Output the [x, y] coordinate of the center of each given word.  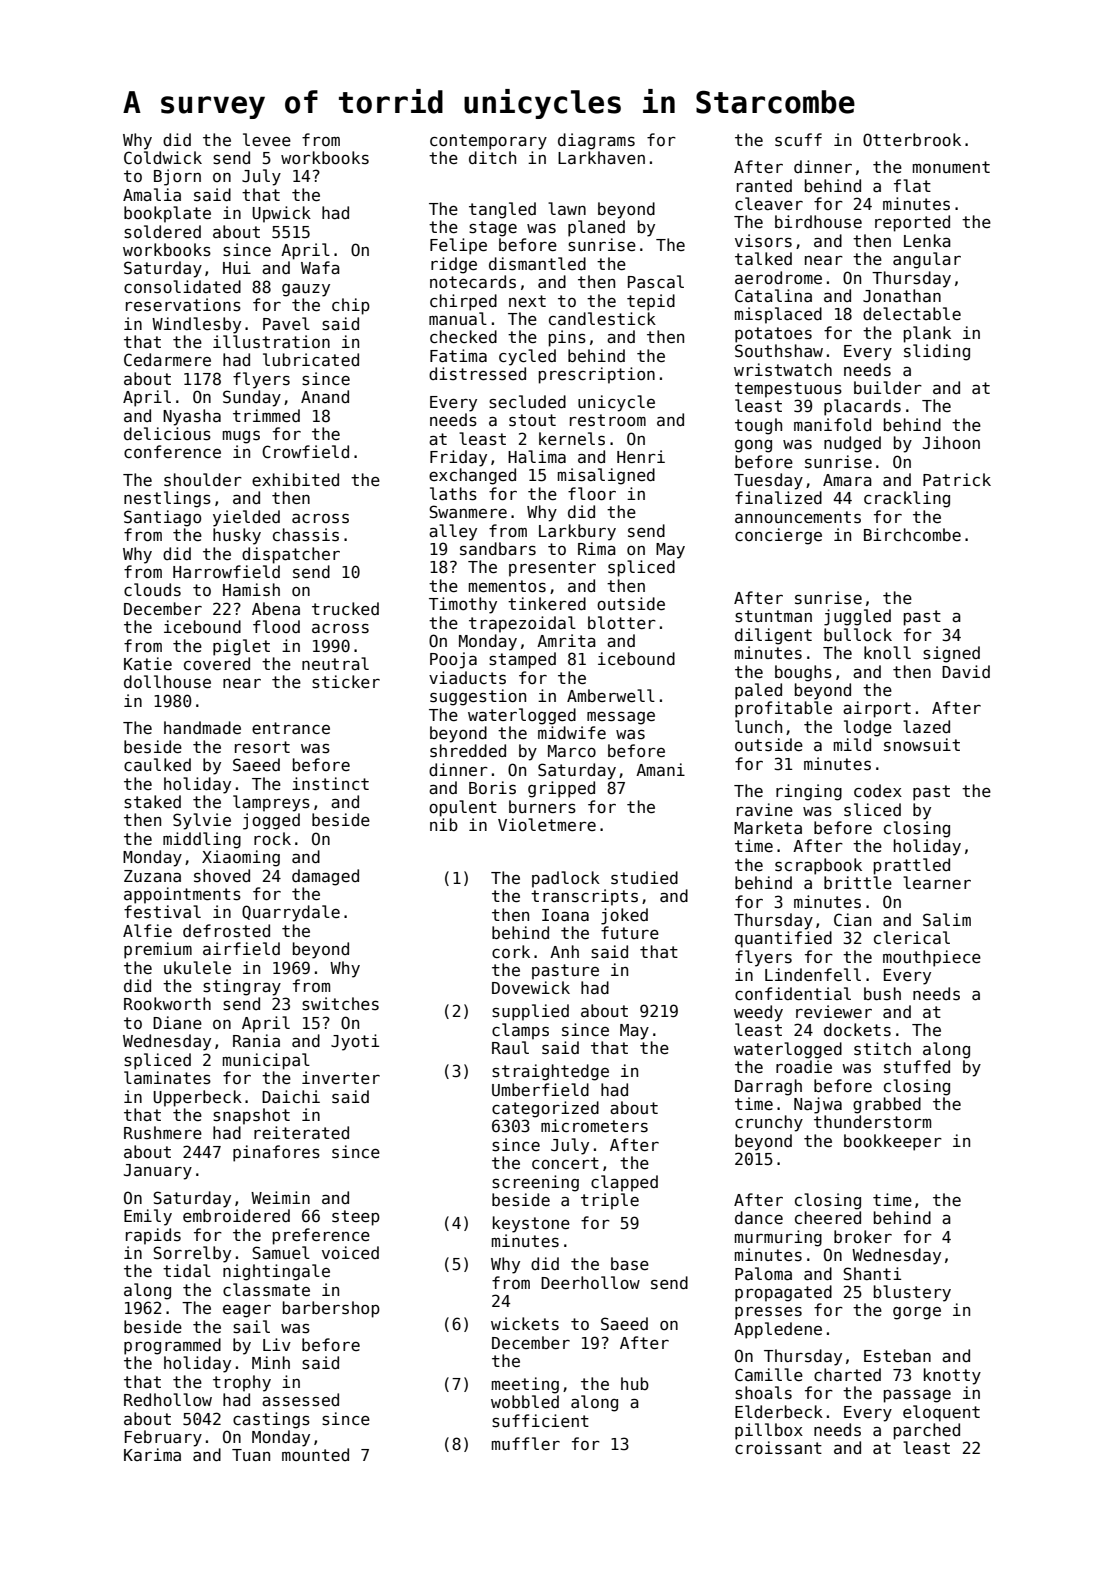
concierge [778, 536]
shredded [468, 751]
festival [162, 912]
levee [267, 139]
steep [356, 1218]
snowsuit [922, 745]
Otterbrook [912, 139]
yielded [246, 518]
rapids [153, 1236]
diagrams [596, 141]
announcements [798, 517]
